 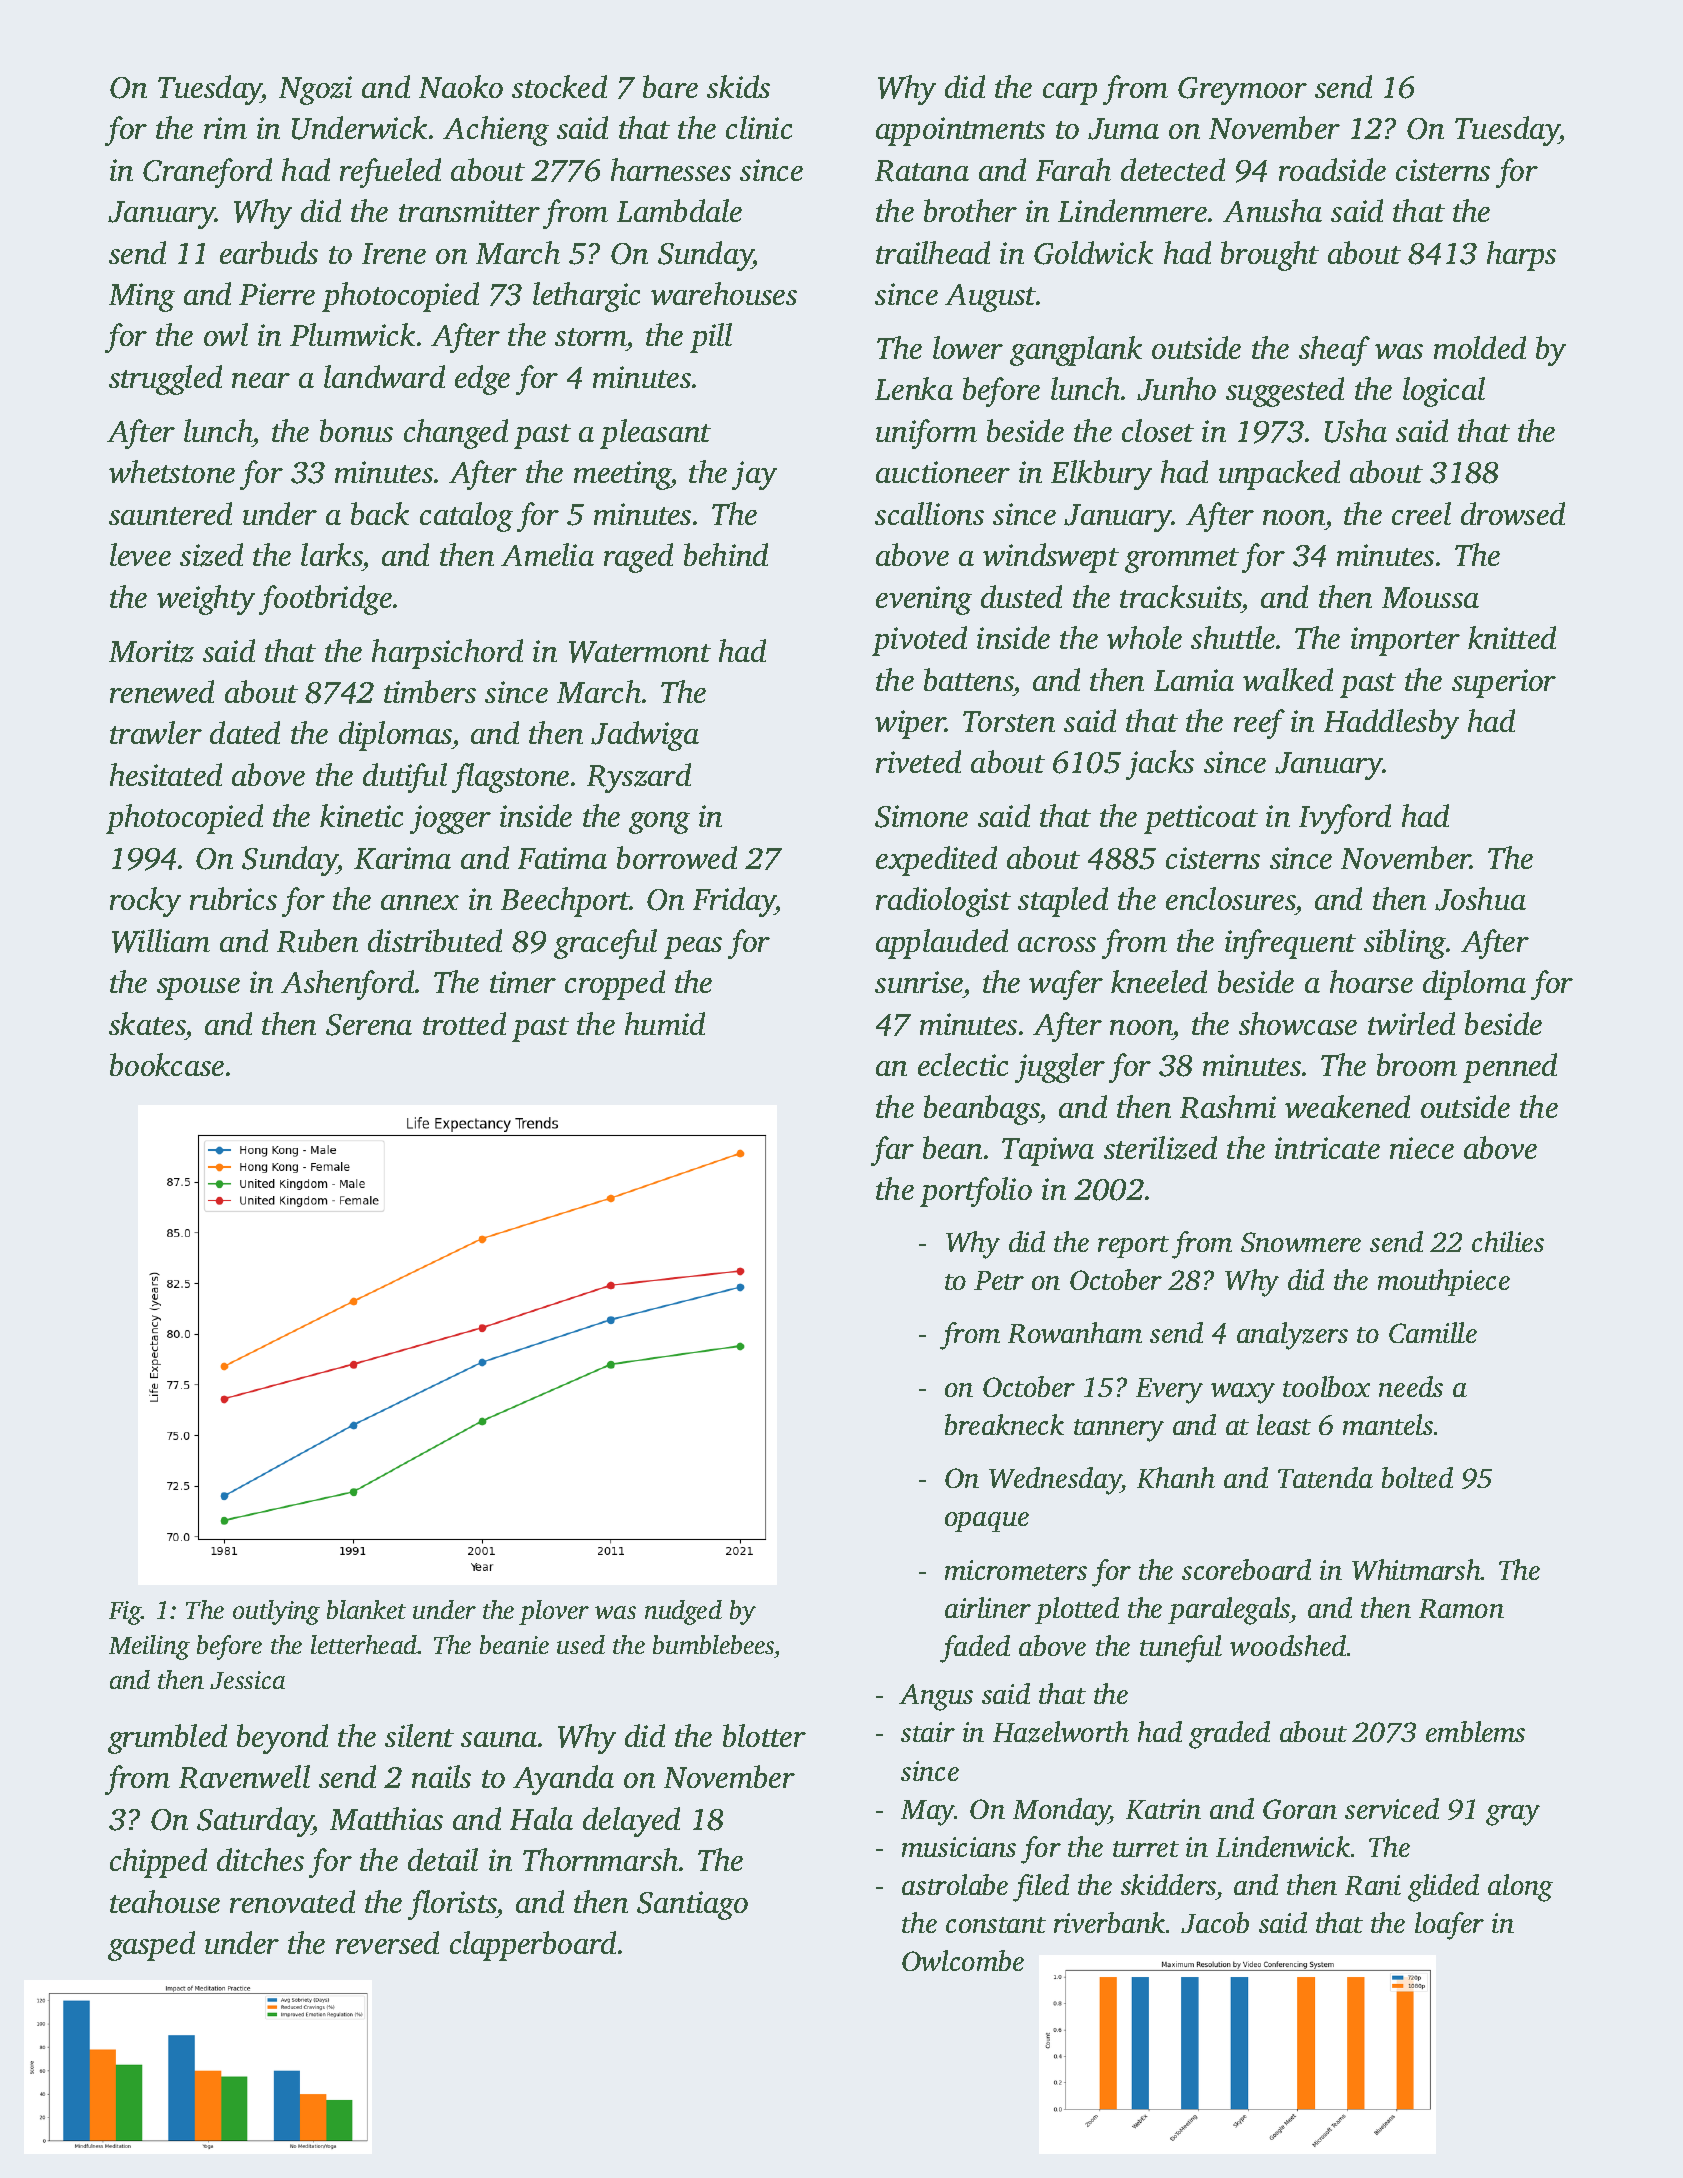 I want to click on levee, so click(x=140, y=554).
